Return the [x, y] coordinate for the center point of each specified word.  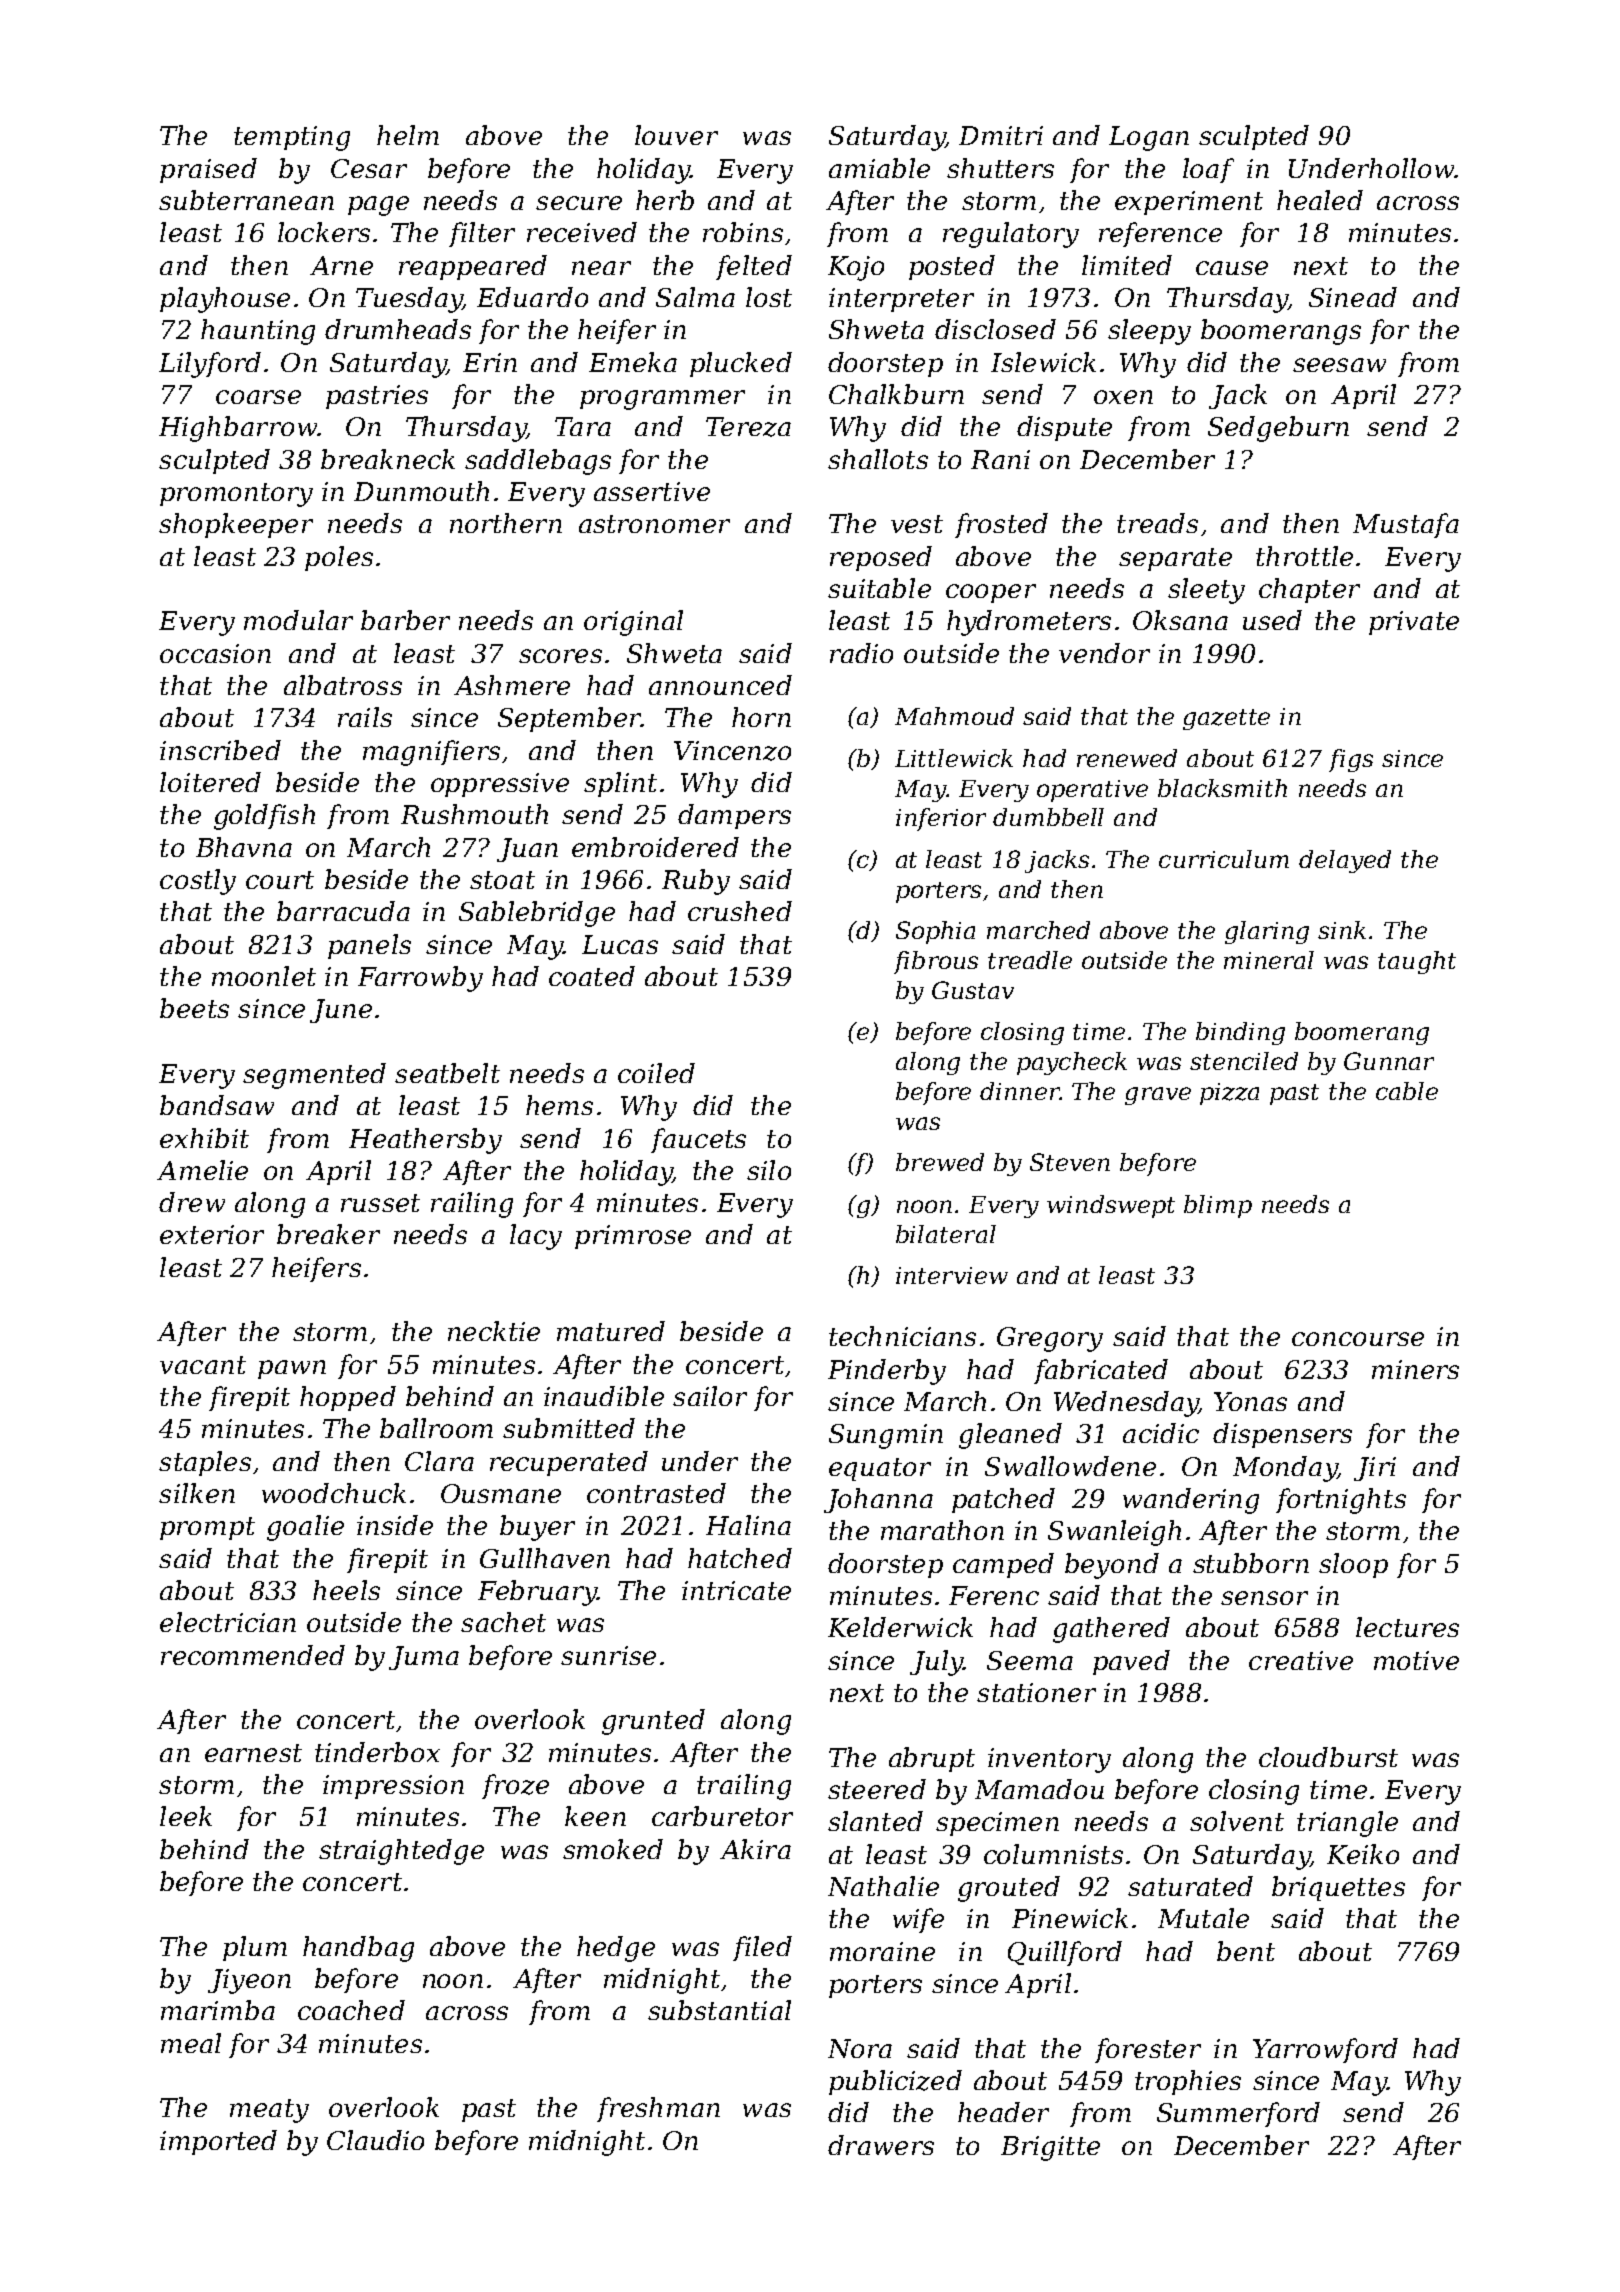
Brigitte [1050, 2148]
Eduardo [532, 297]
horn [761, 717]
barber [405, 620]
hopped [348, 1398]
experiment [1189, 203]
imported [218, 2142]
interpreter [901, 300]
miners [1415, 1369]
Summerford [1238, 2114]
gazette [1226, 719]
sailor [710, 1396]
